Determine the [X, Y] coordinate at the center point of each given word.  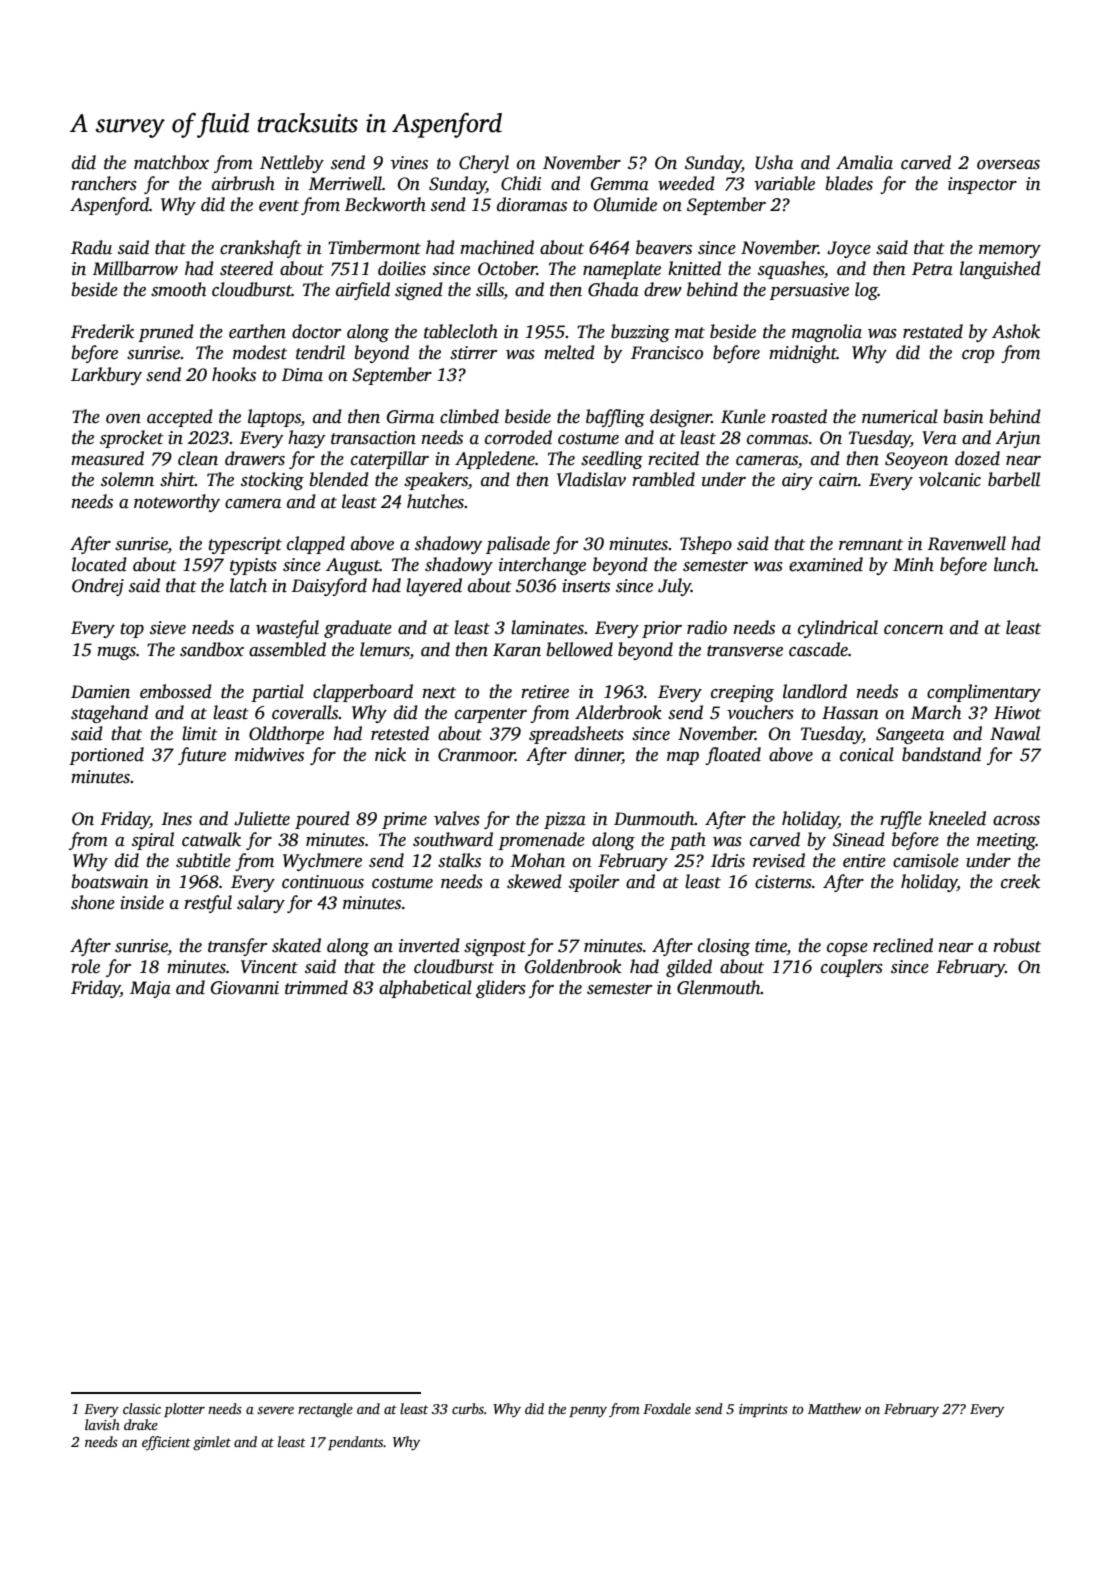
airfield [363, 291]
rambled [663, 479]
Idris [728, 860]
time [771, 947]
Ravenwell [966, 543]
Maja [150, 989]
